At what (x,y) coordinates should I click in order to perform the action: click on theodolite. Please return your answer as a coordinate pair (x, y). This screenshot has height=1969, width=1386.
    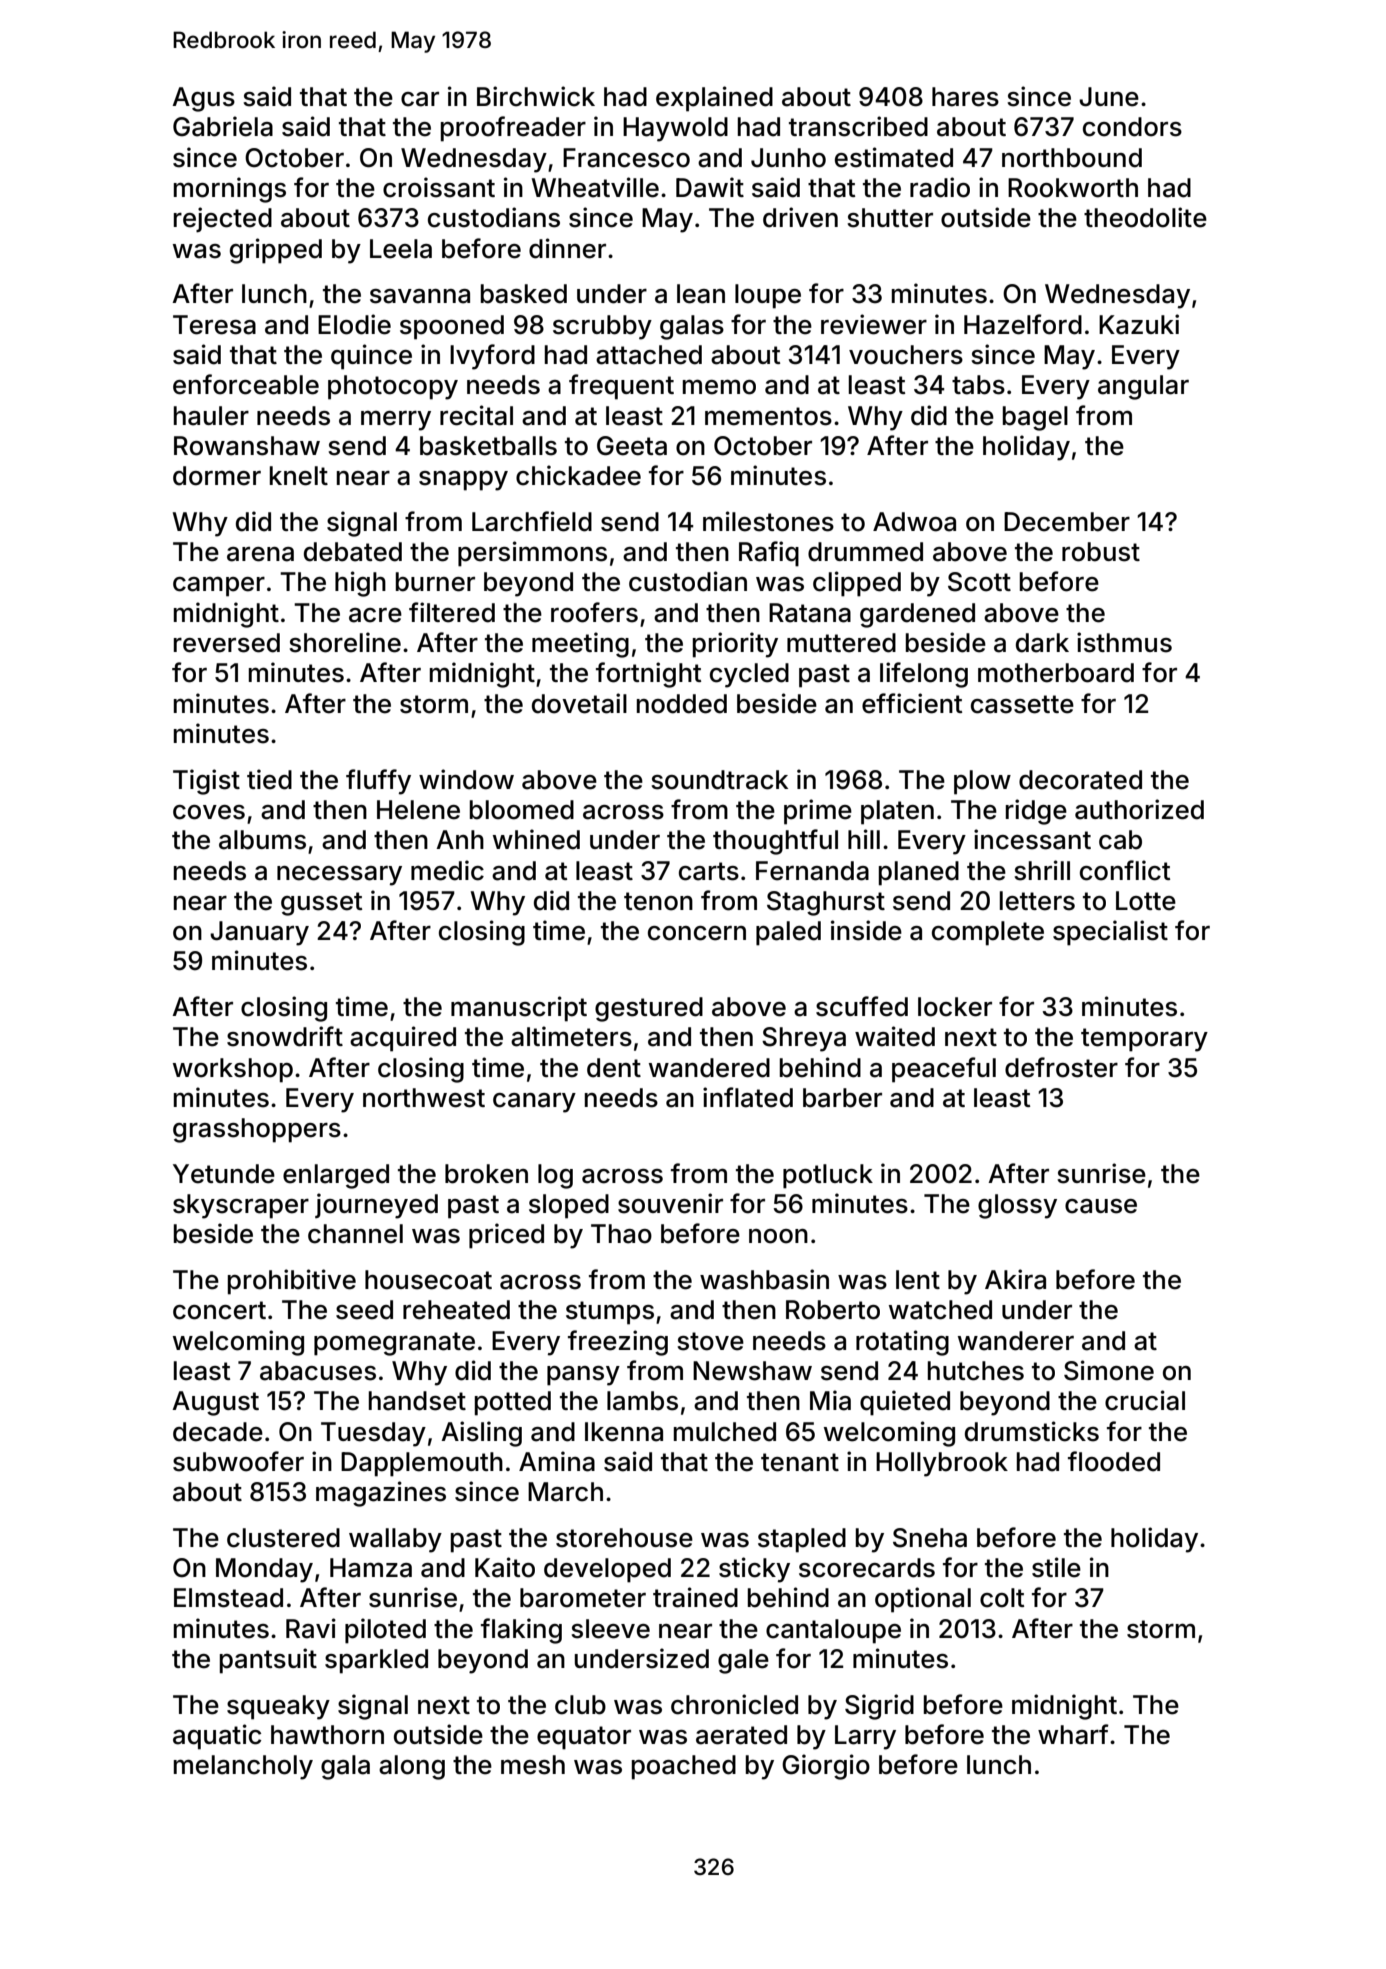
    Looking at the image, I should click on (1145, 217).
